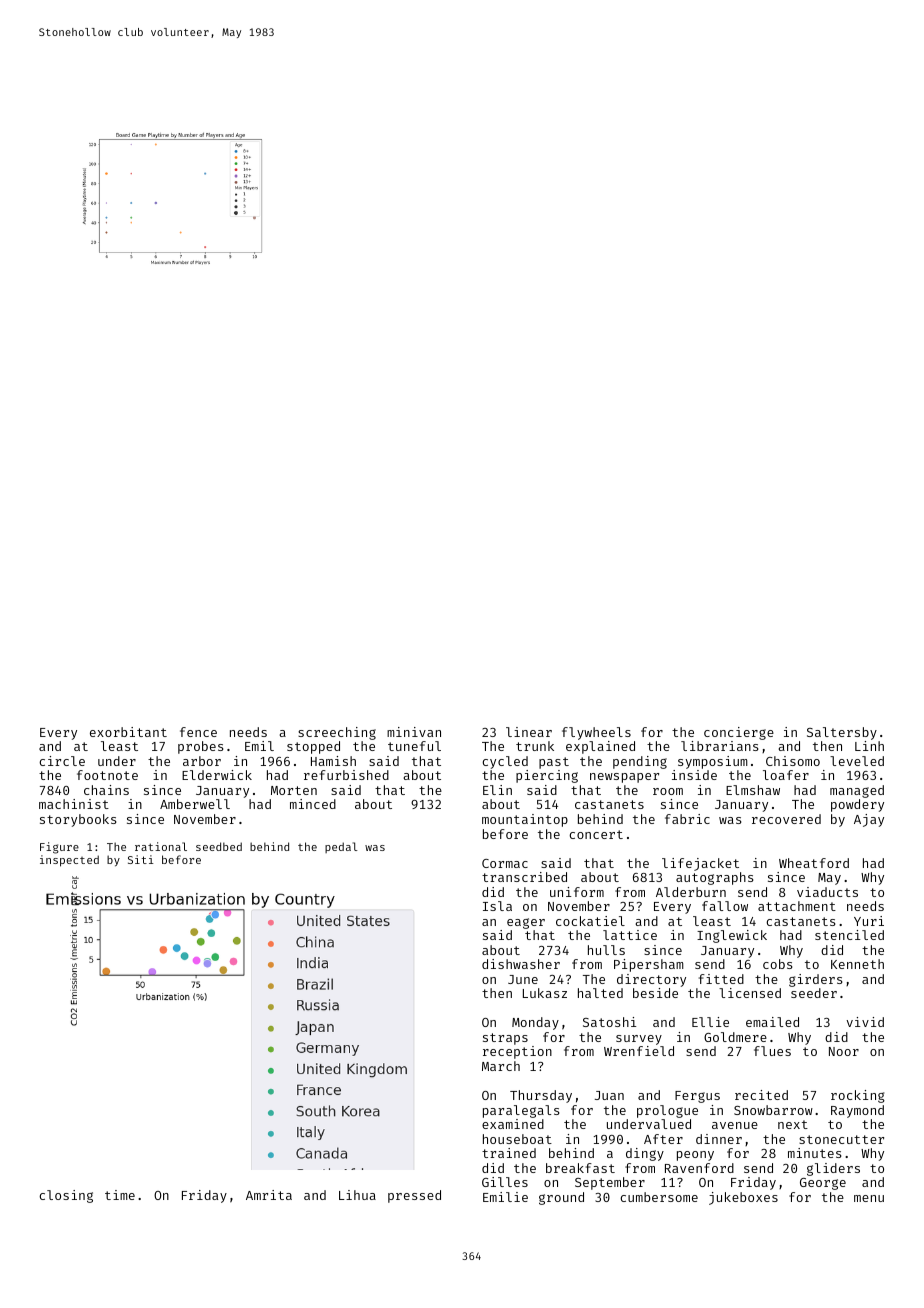  What do you see at coordinates (66, 1196) in the document?
I see `closing` at bounding box center [66, 1196].
